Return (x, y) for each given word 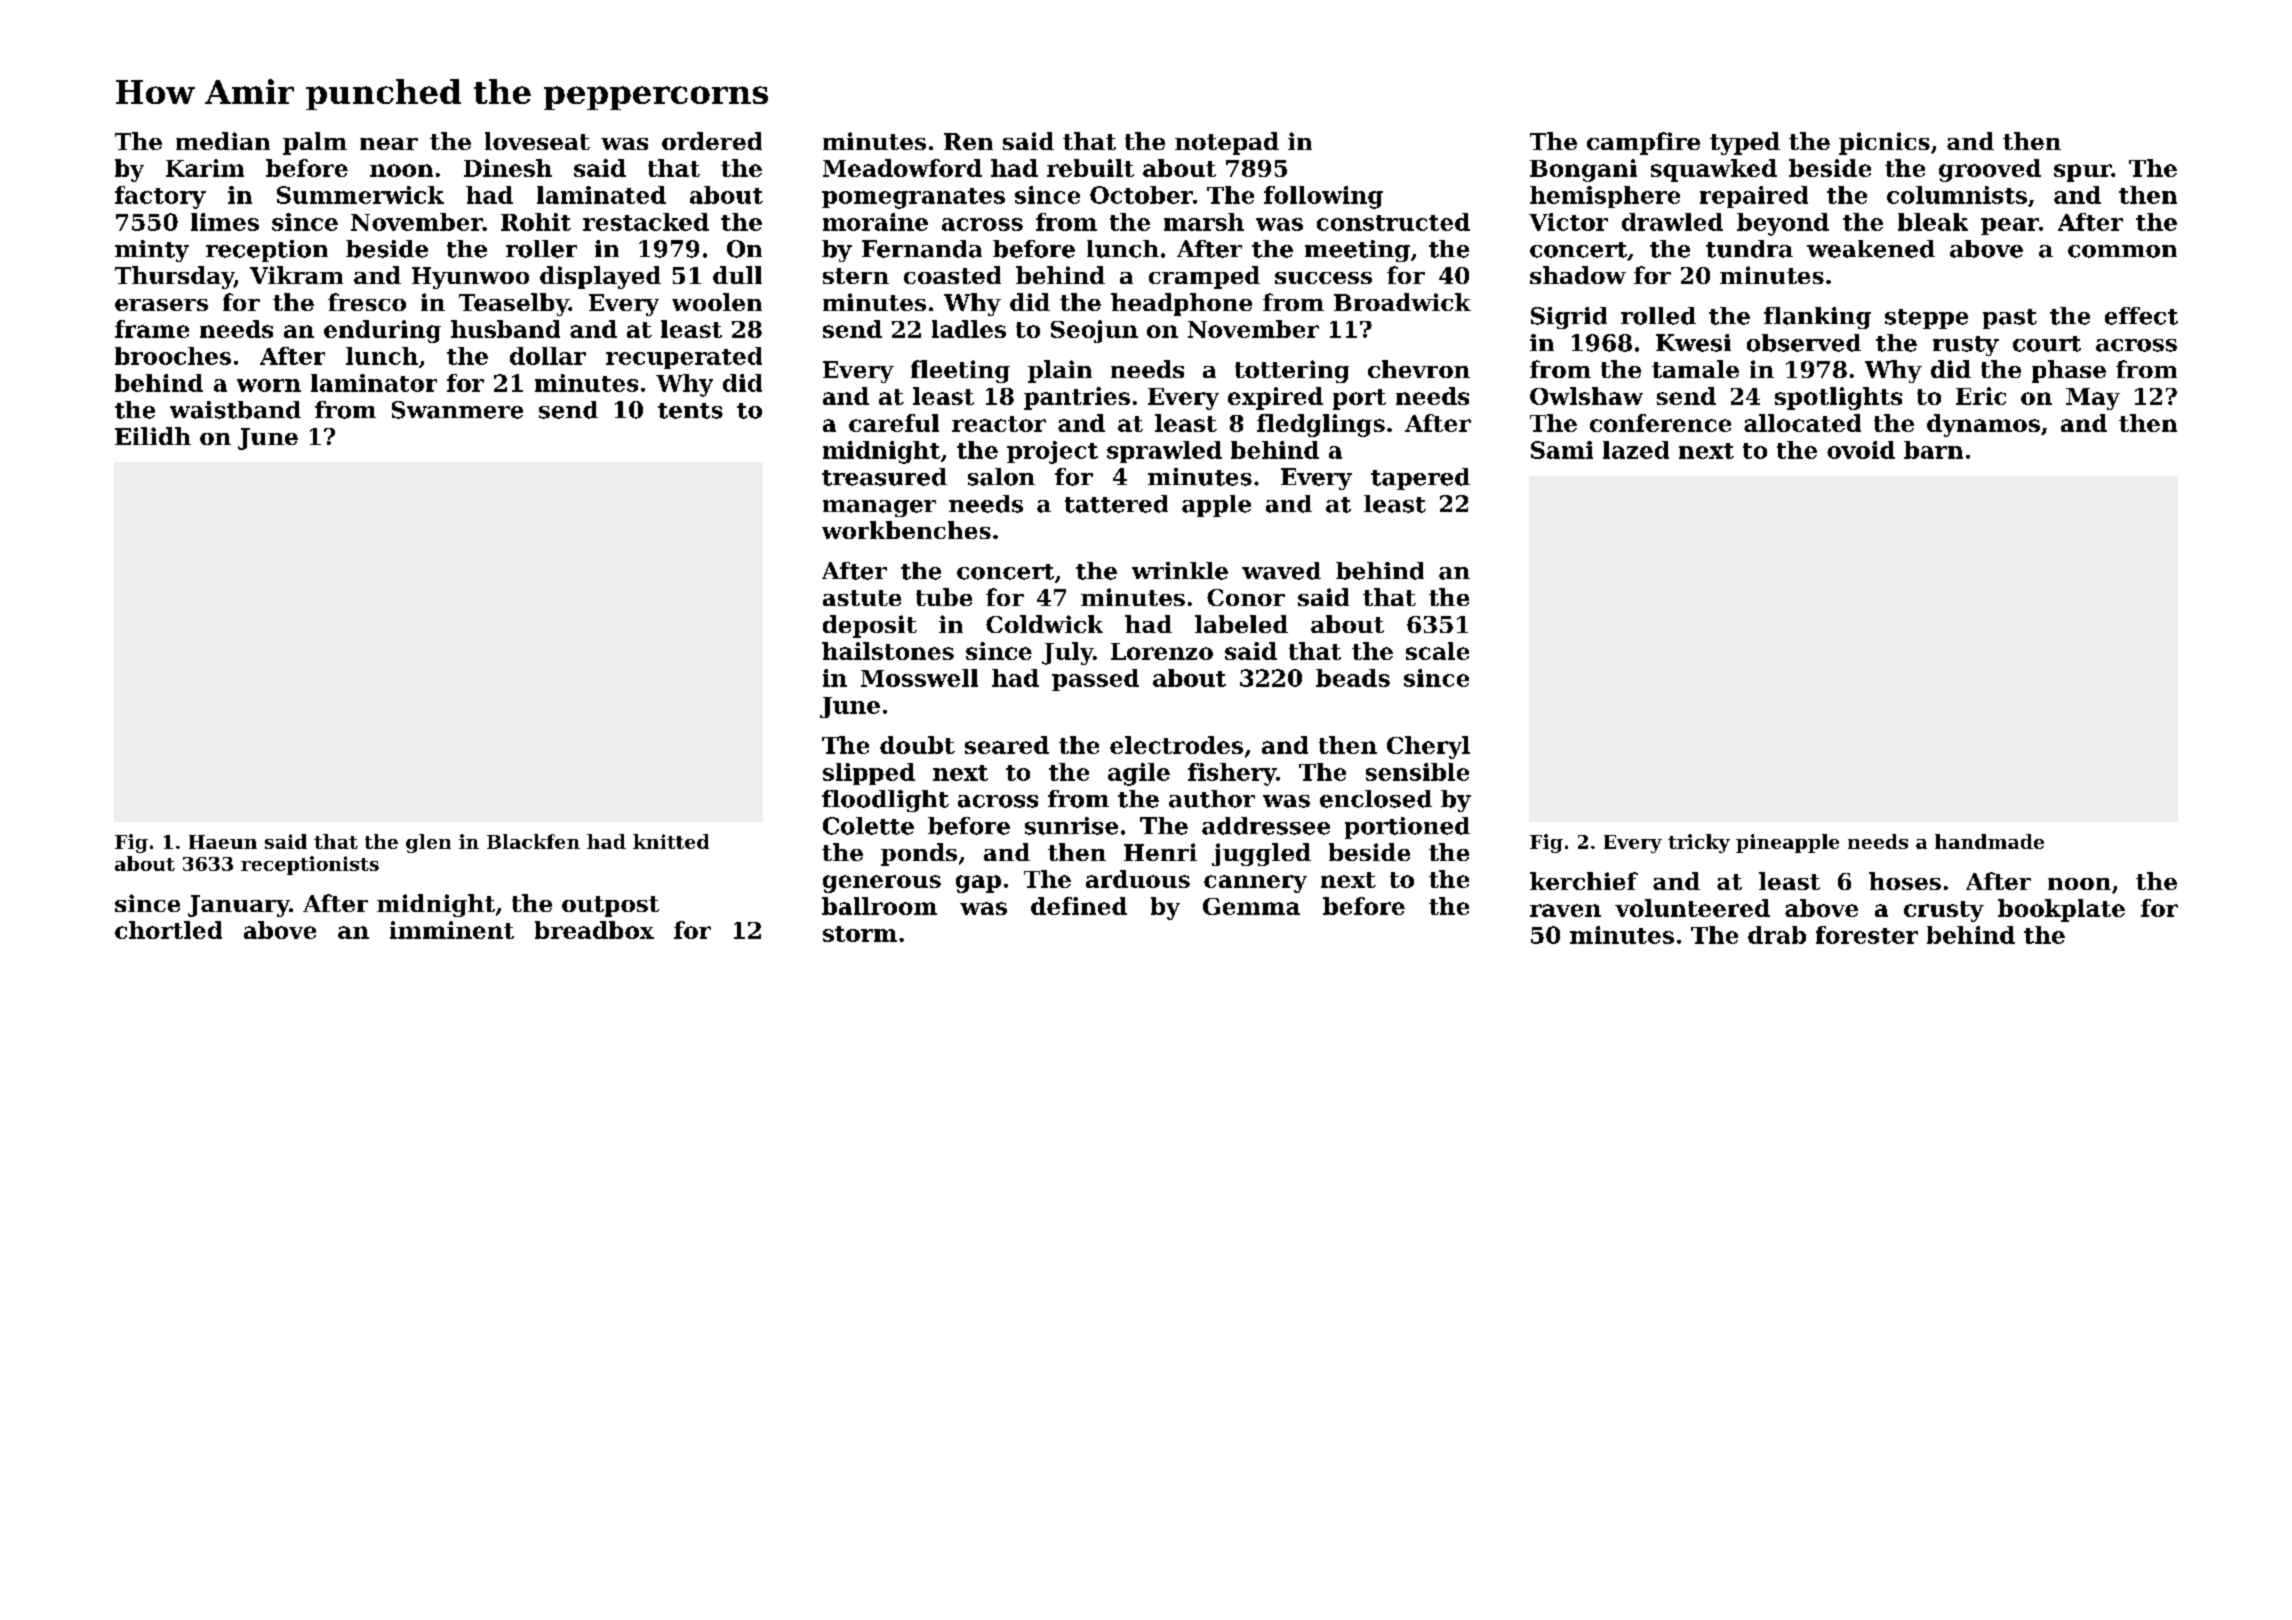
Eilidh (153, 436)
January (239, 906)
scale (1437, 651)
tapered (1420, 479)
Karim (205, 168)
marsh (1204, 222)
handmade (1989, 841)
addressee (1266, 826)
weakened (1871, 249)
